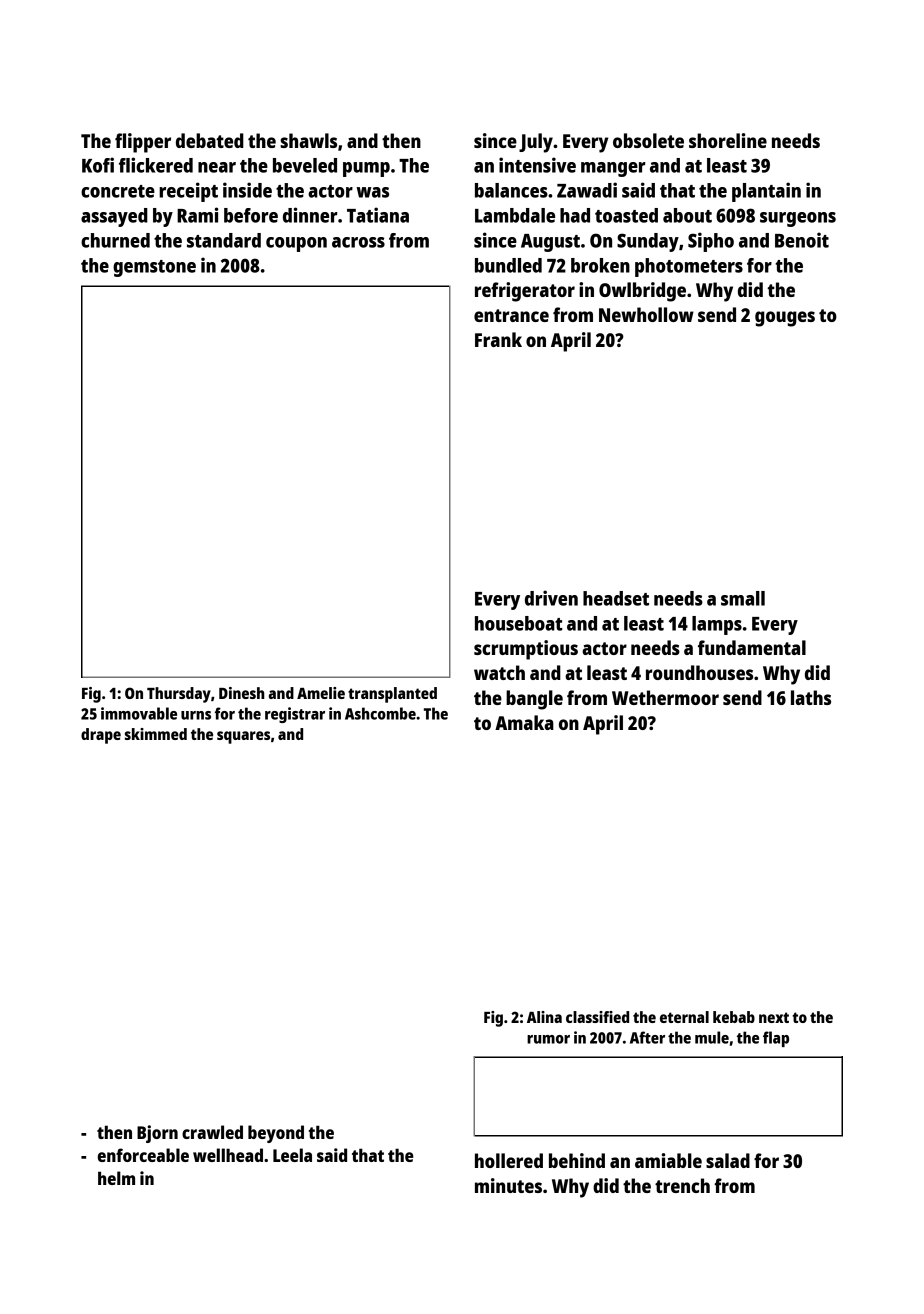  I want to click on entrance, so click(511, 315).
